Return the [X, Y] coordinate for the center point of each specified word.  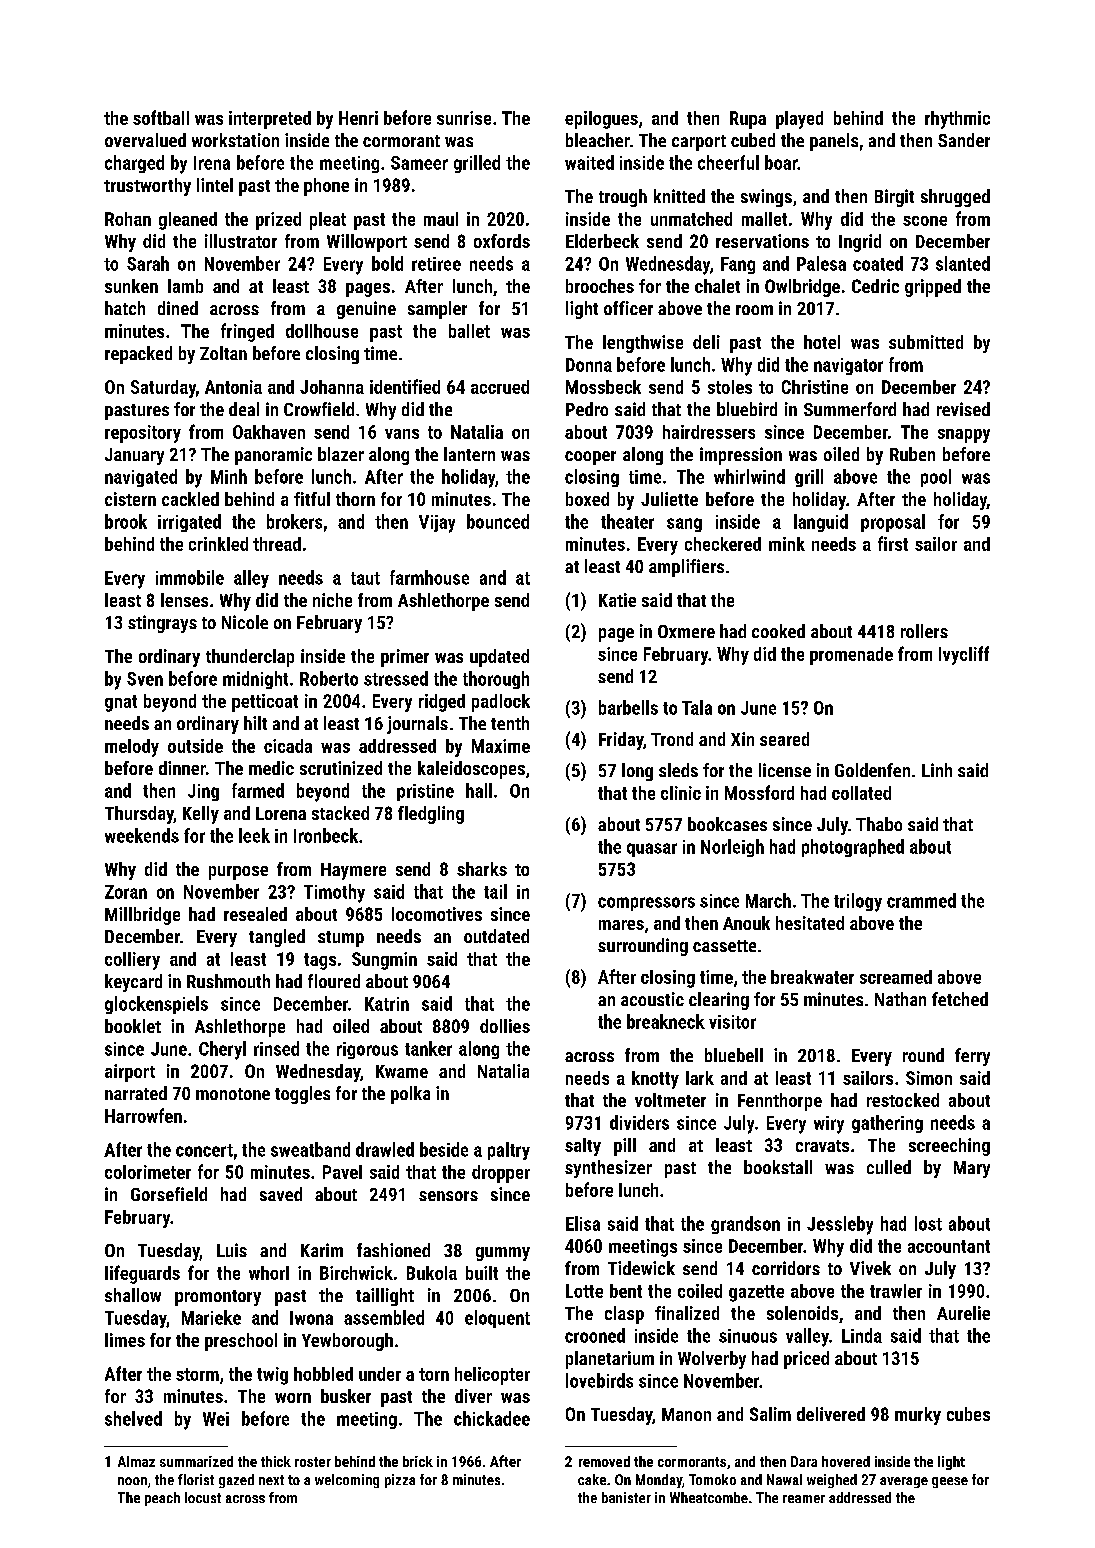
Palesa [821, 263]
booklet [133, 1026]
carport [699, 143]
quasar [652, 850]
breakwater [812, 977]
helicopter [492, 1376]
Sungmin [384, 961]
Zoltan [223, 353]
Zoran [126, 892]
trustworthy [147, 187]
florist [196, 1479]
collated [861, 793]
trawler [896, 1291]
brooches [600, 286]
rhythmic [957, 120]
